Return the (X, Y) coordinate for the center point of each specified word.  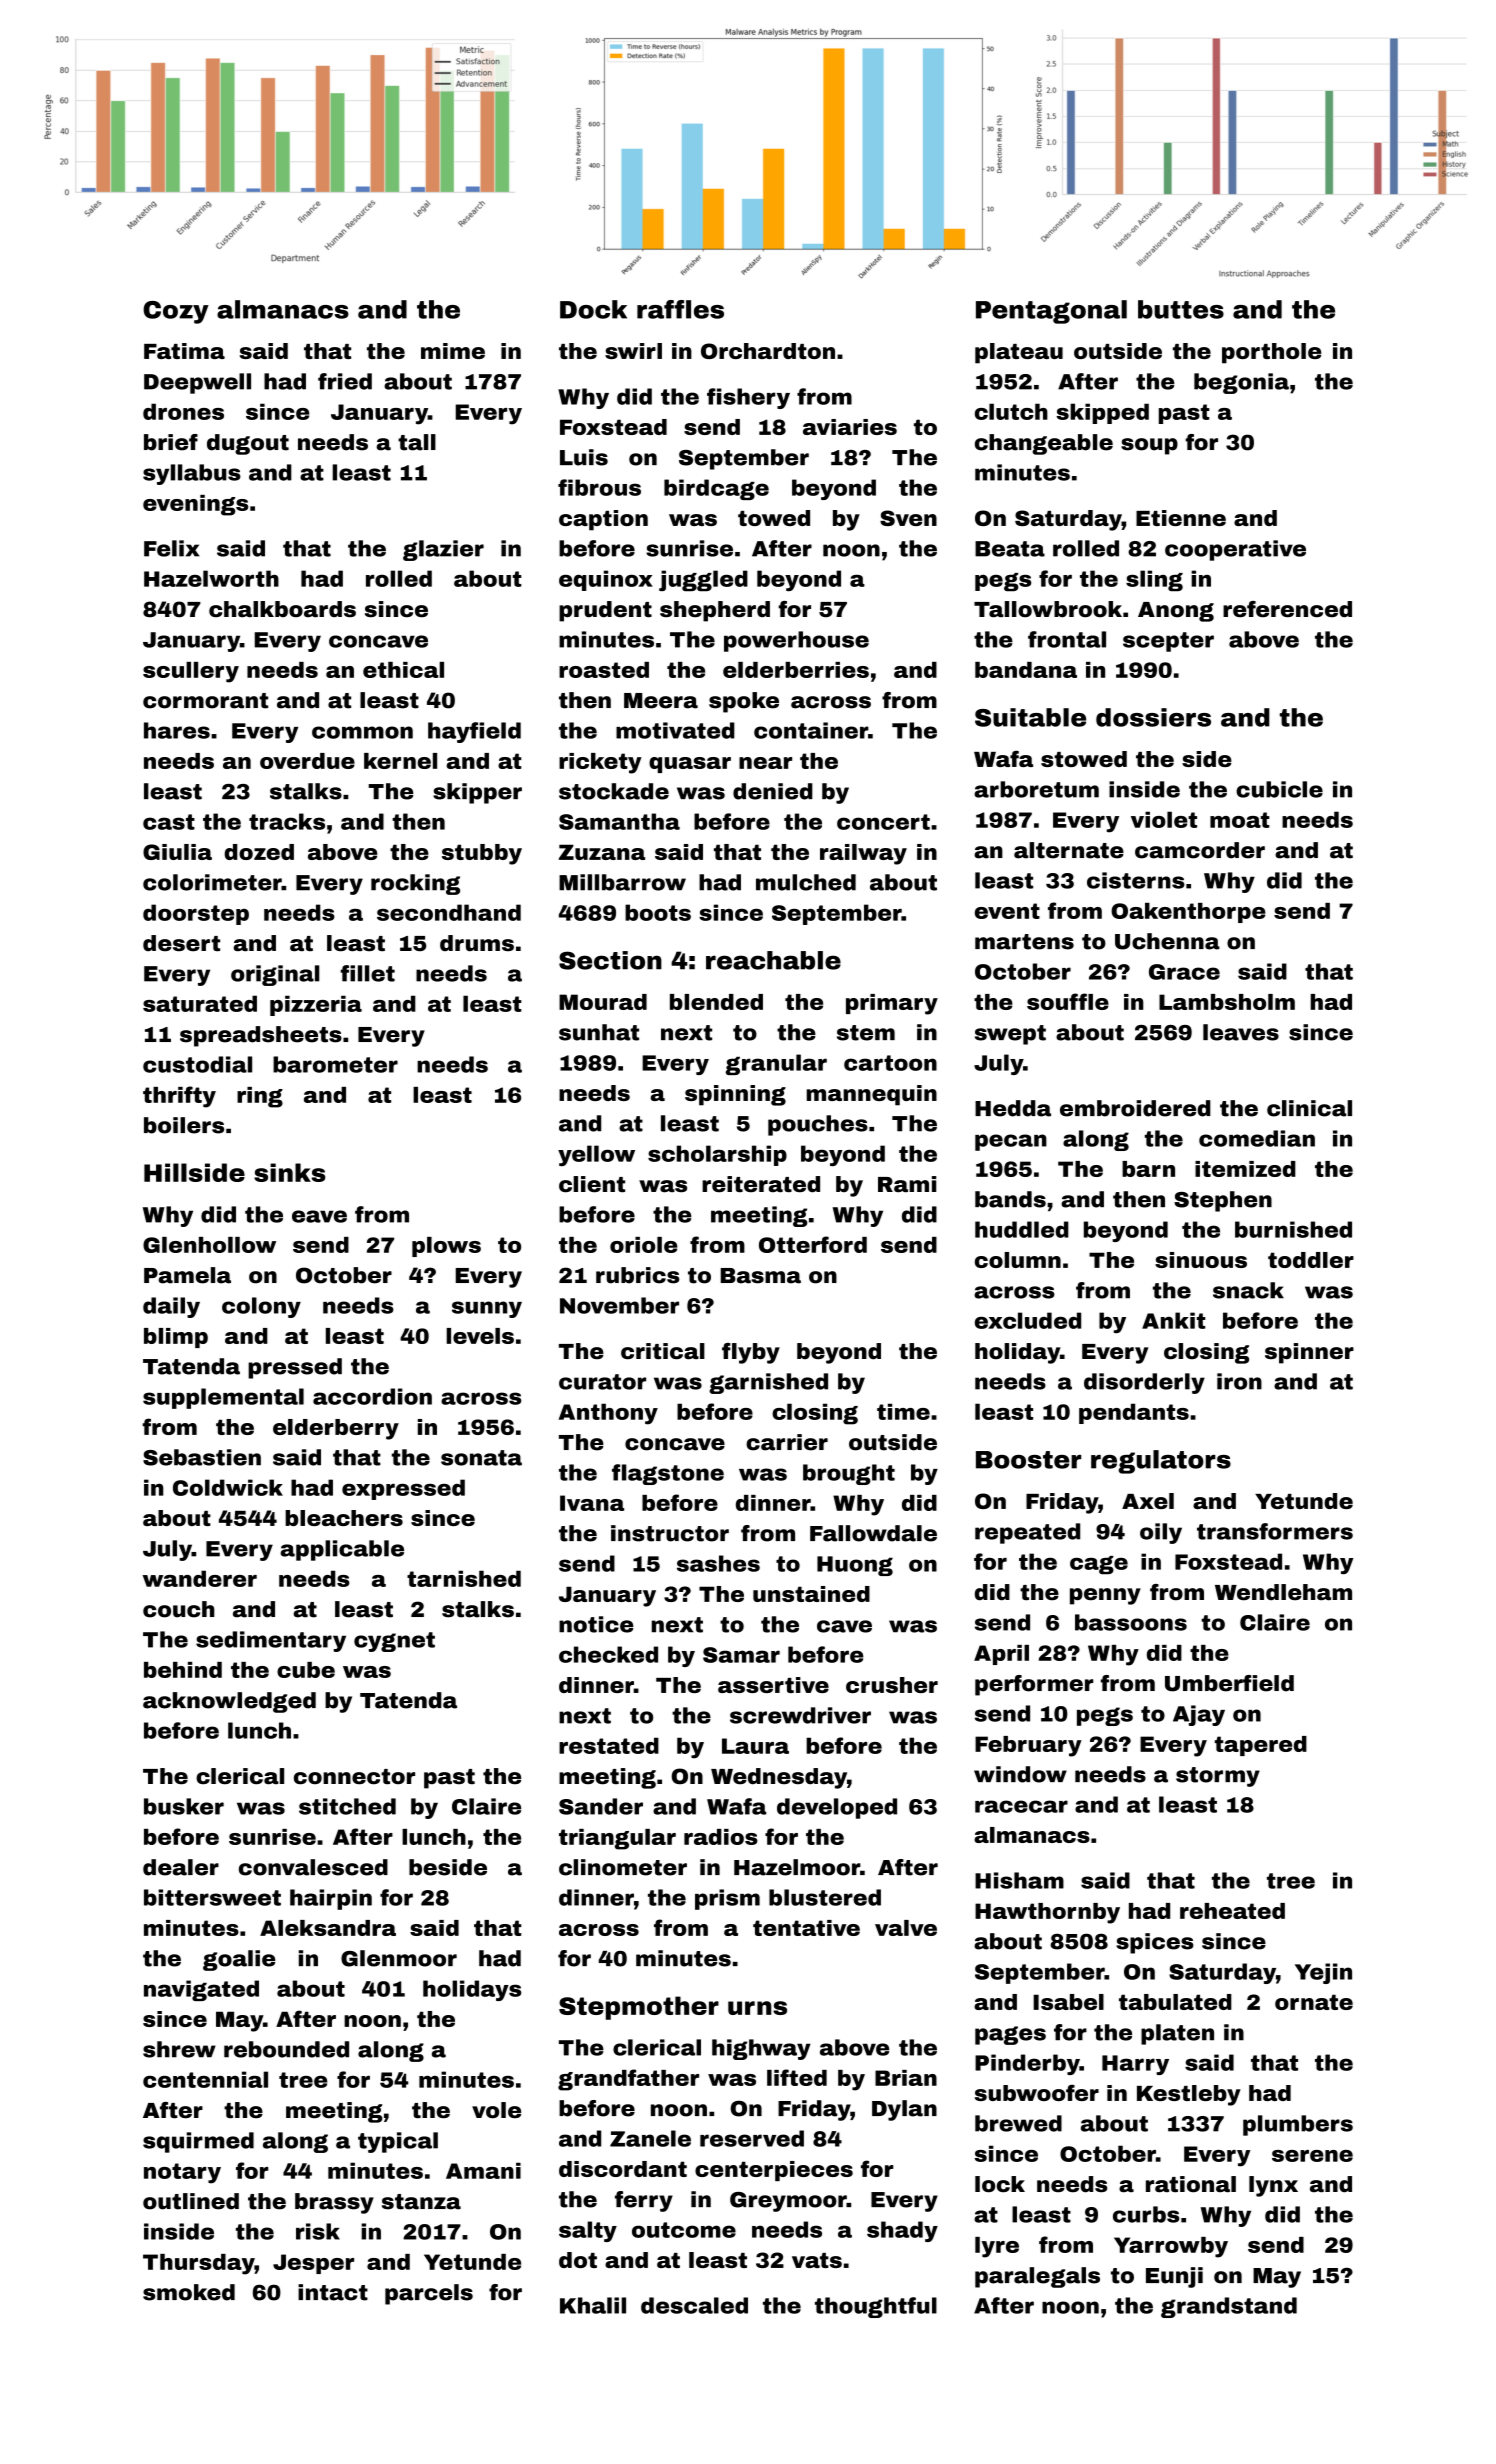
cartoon (890, 1063)
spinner (1309, 1353)
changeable (1044, 444)
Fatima (184, 351)
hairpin (331, 1899)
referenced (1287, 609)
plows (446, 1247)
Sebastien (202, 1457)
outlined (191, 2201)
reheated (1232, 1911)
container (811, 730)
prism (727, 1899)
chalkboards (282, 609)
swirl (633, 351)
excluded (1028, 1320)
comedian (1257, 1138)
